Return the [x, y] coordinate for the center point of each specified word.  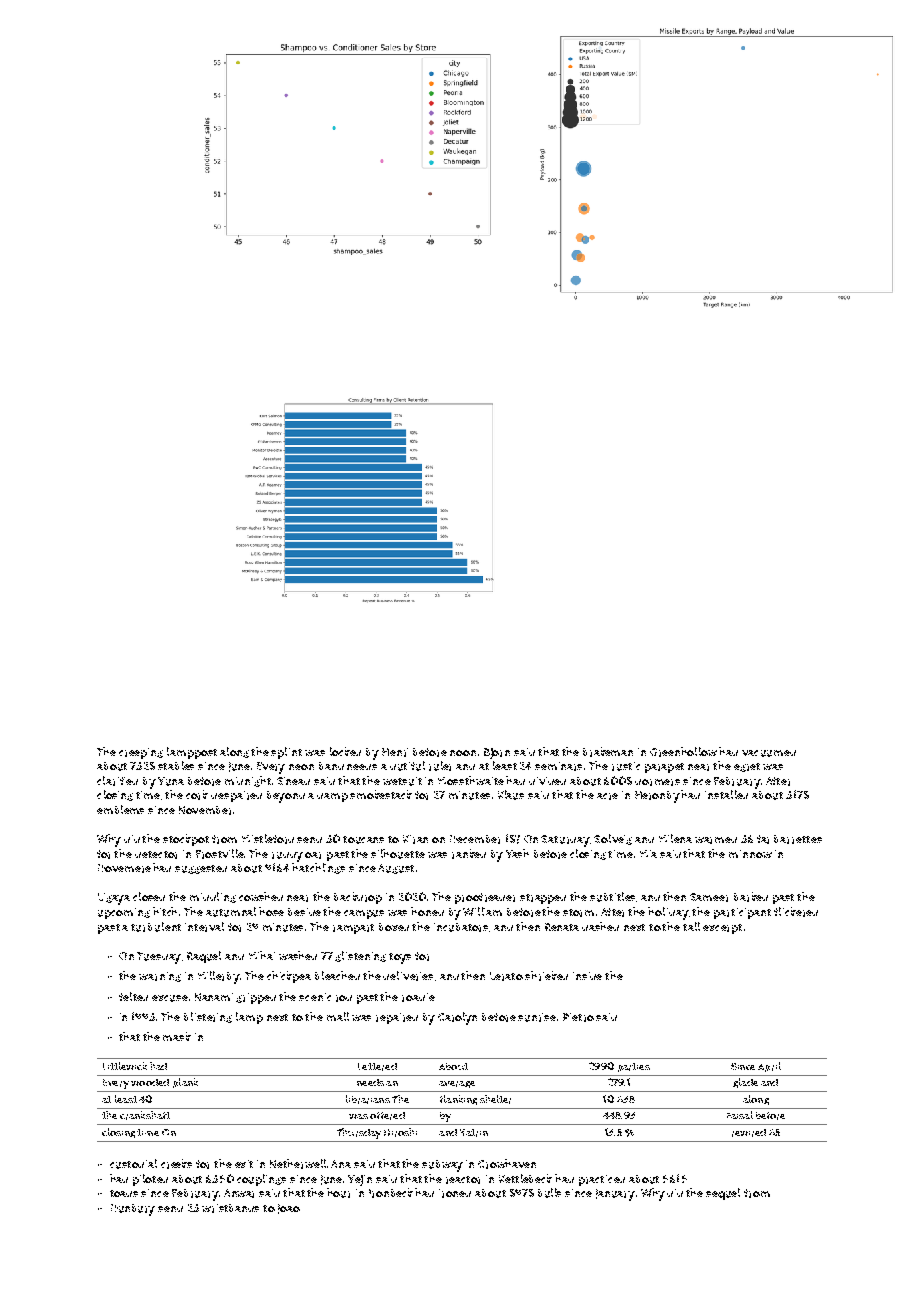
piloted [150, 1180]
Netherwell [298, 1164]
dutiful [407, 766]
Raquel [204, 957]
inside [587, 976]
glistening [360, 956]
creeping [141, 753]
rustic [626, 766]
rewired [749, 1133]
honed [427, 911]
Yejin [360, 1180]
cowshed [261, 896]
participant [742, 913]
